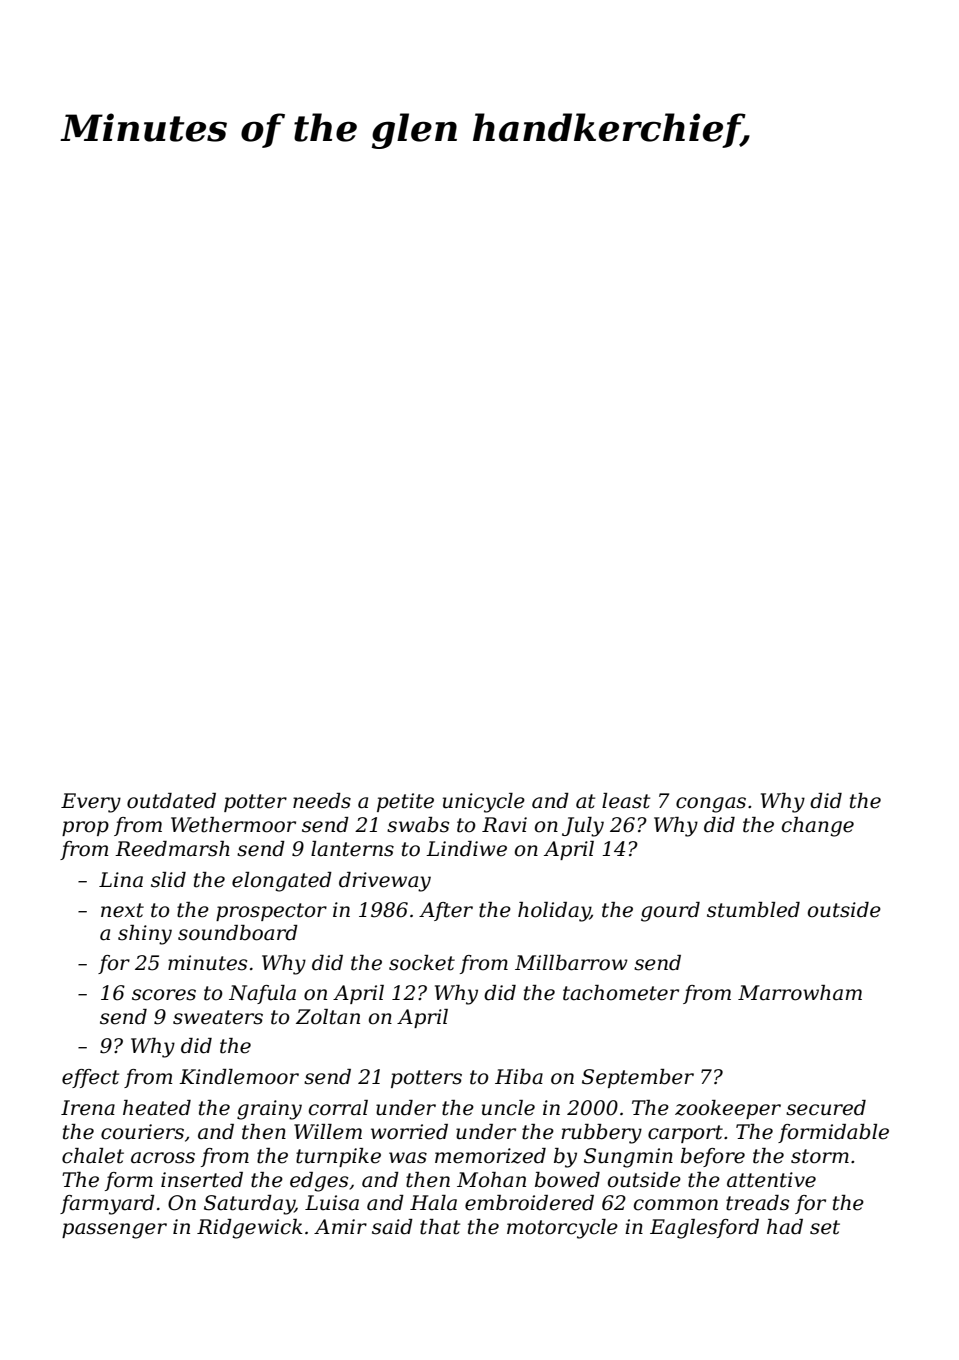 Image resolution: width=959 pixels, height=1360 pixels. What do you see at coordinates (145, 935) in the page?
I see `shiny` at bounding box center [145, 935].
